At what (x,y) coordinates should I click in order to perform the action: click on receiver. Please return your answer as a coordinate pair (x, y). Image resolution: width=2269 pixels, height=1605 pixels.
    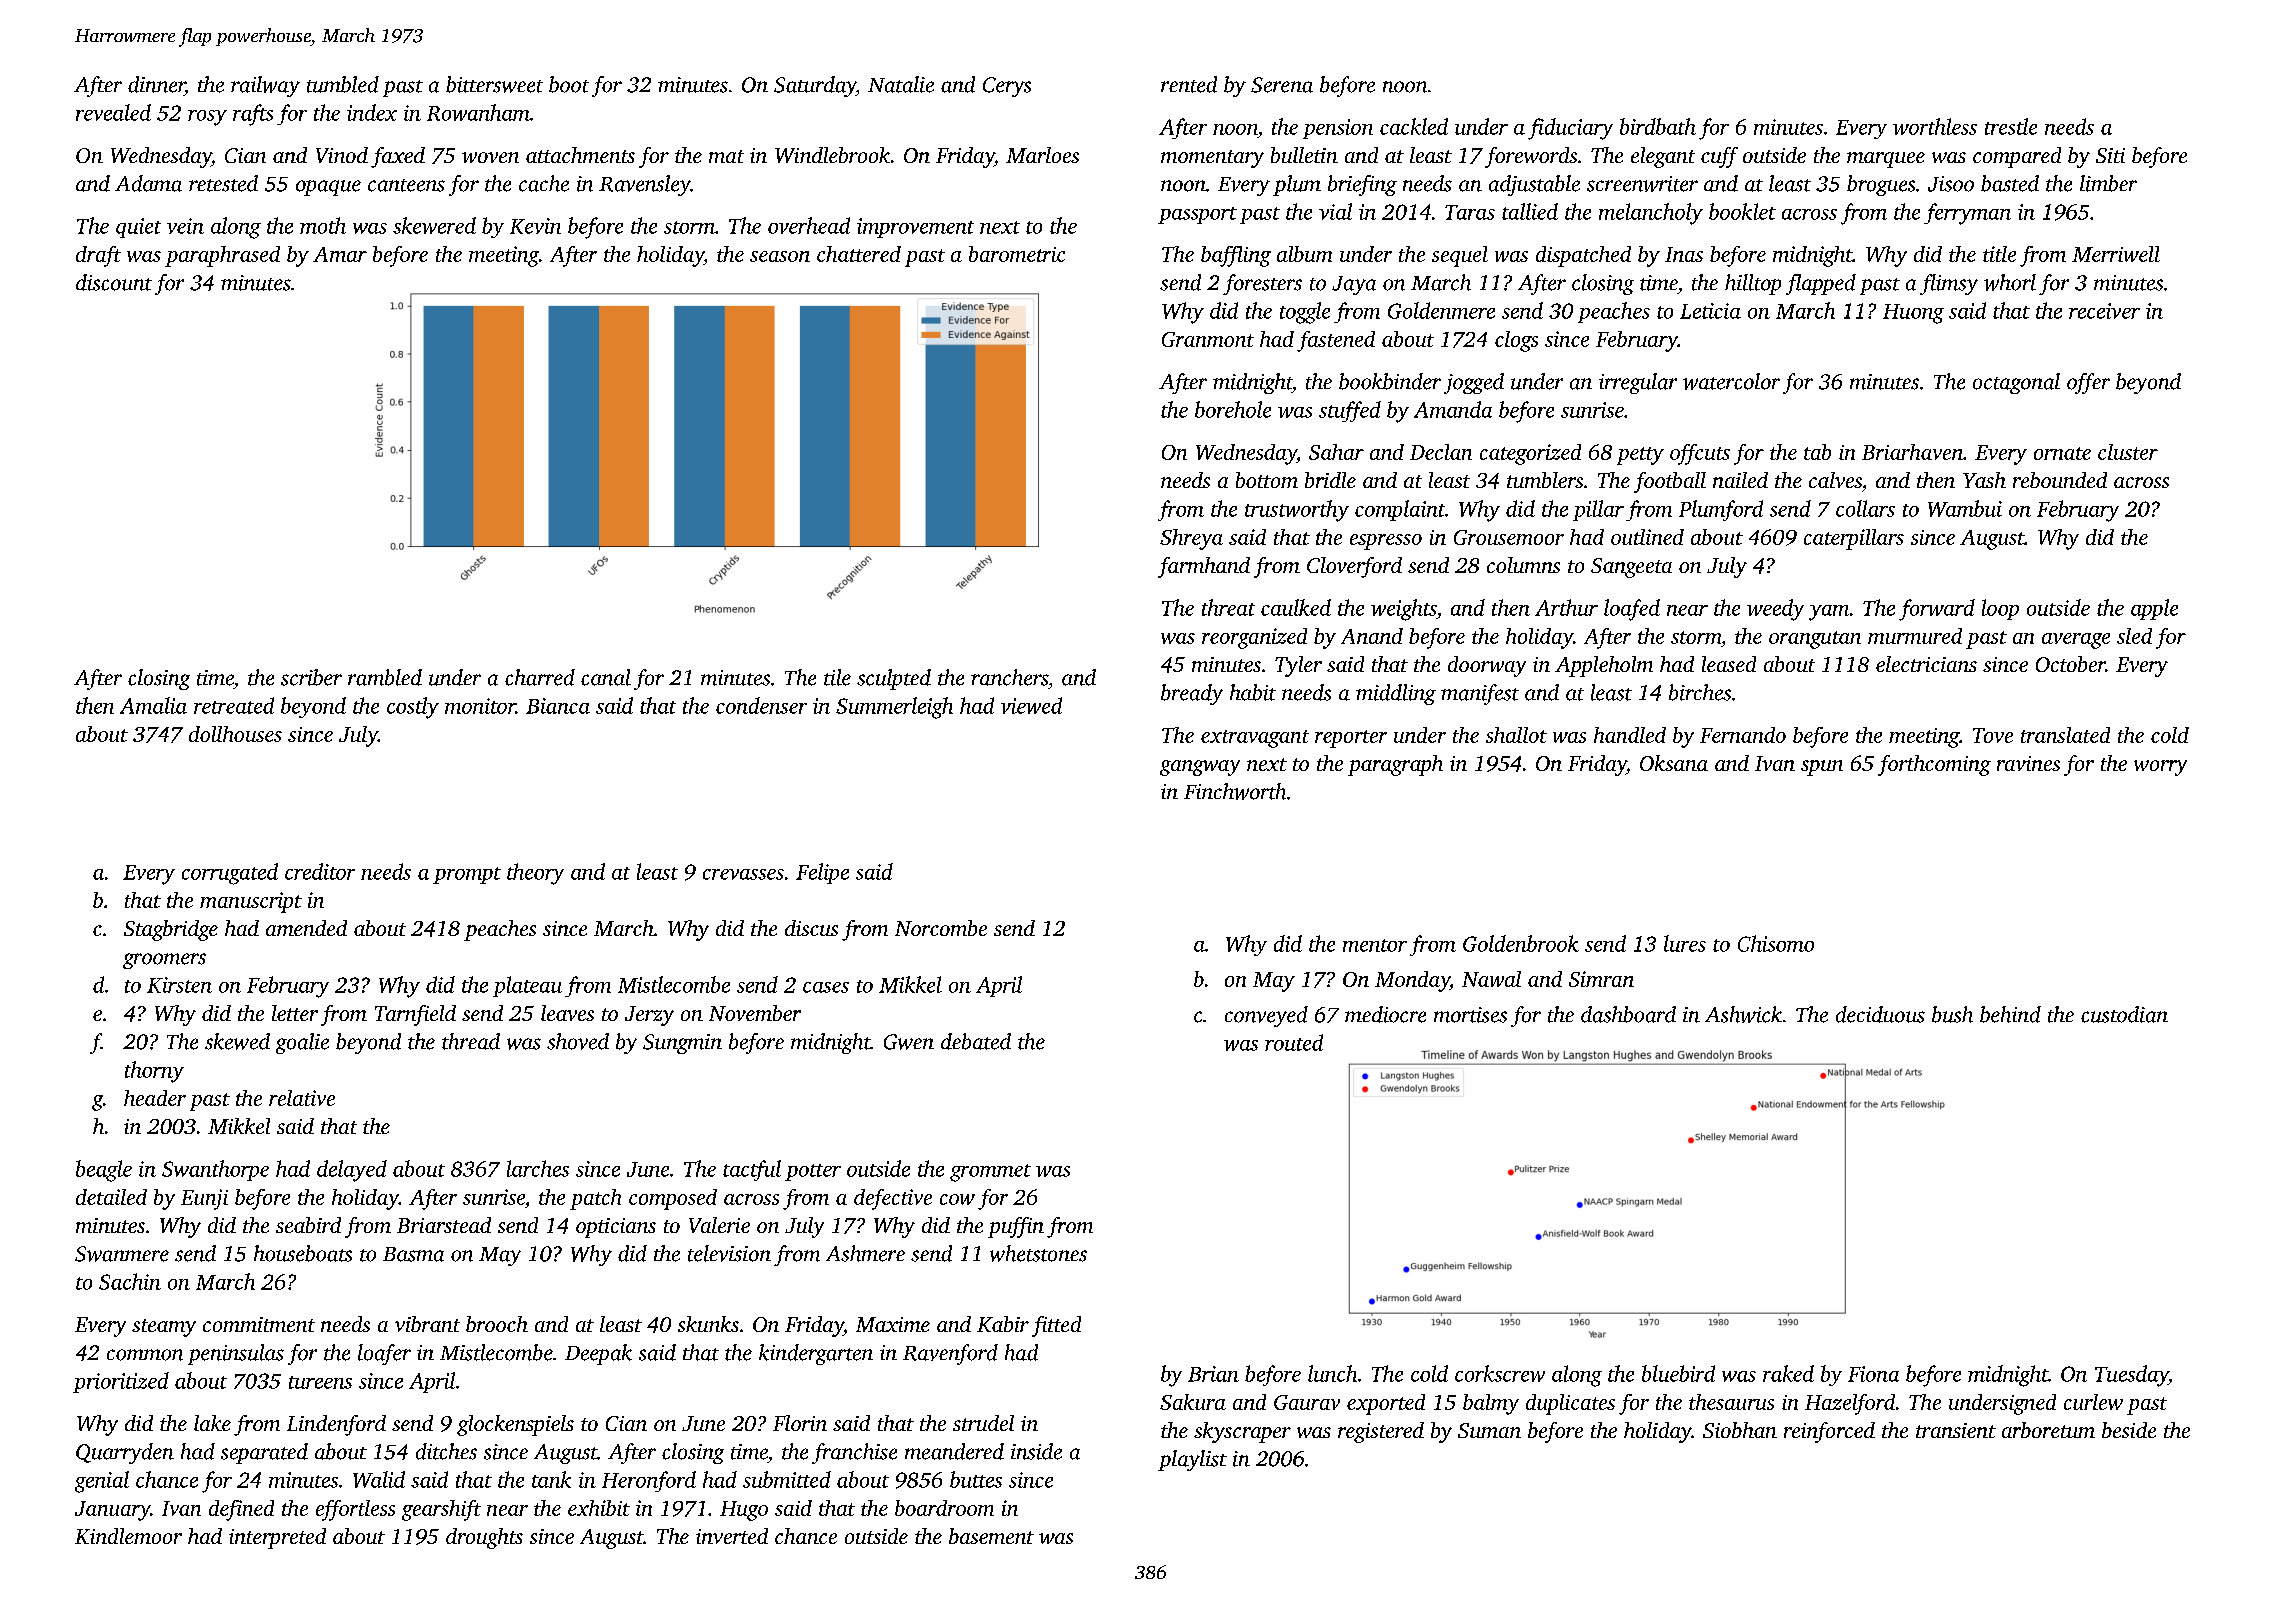
    Looking at the image, I should click on (2104, 311).
